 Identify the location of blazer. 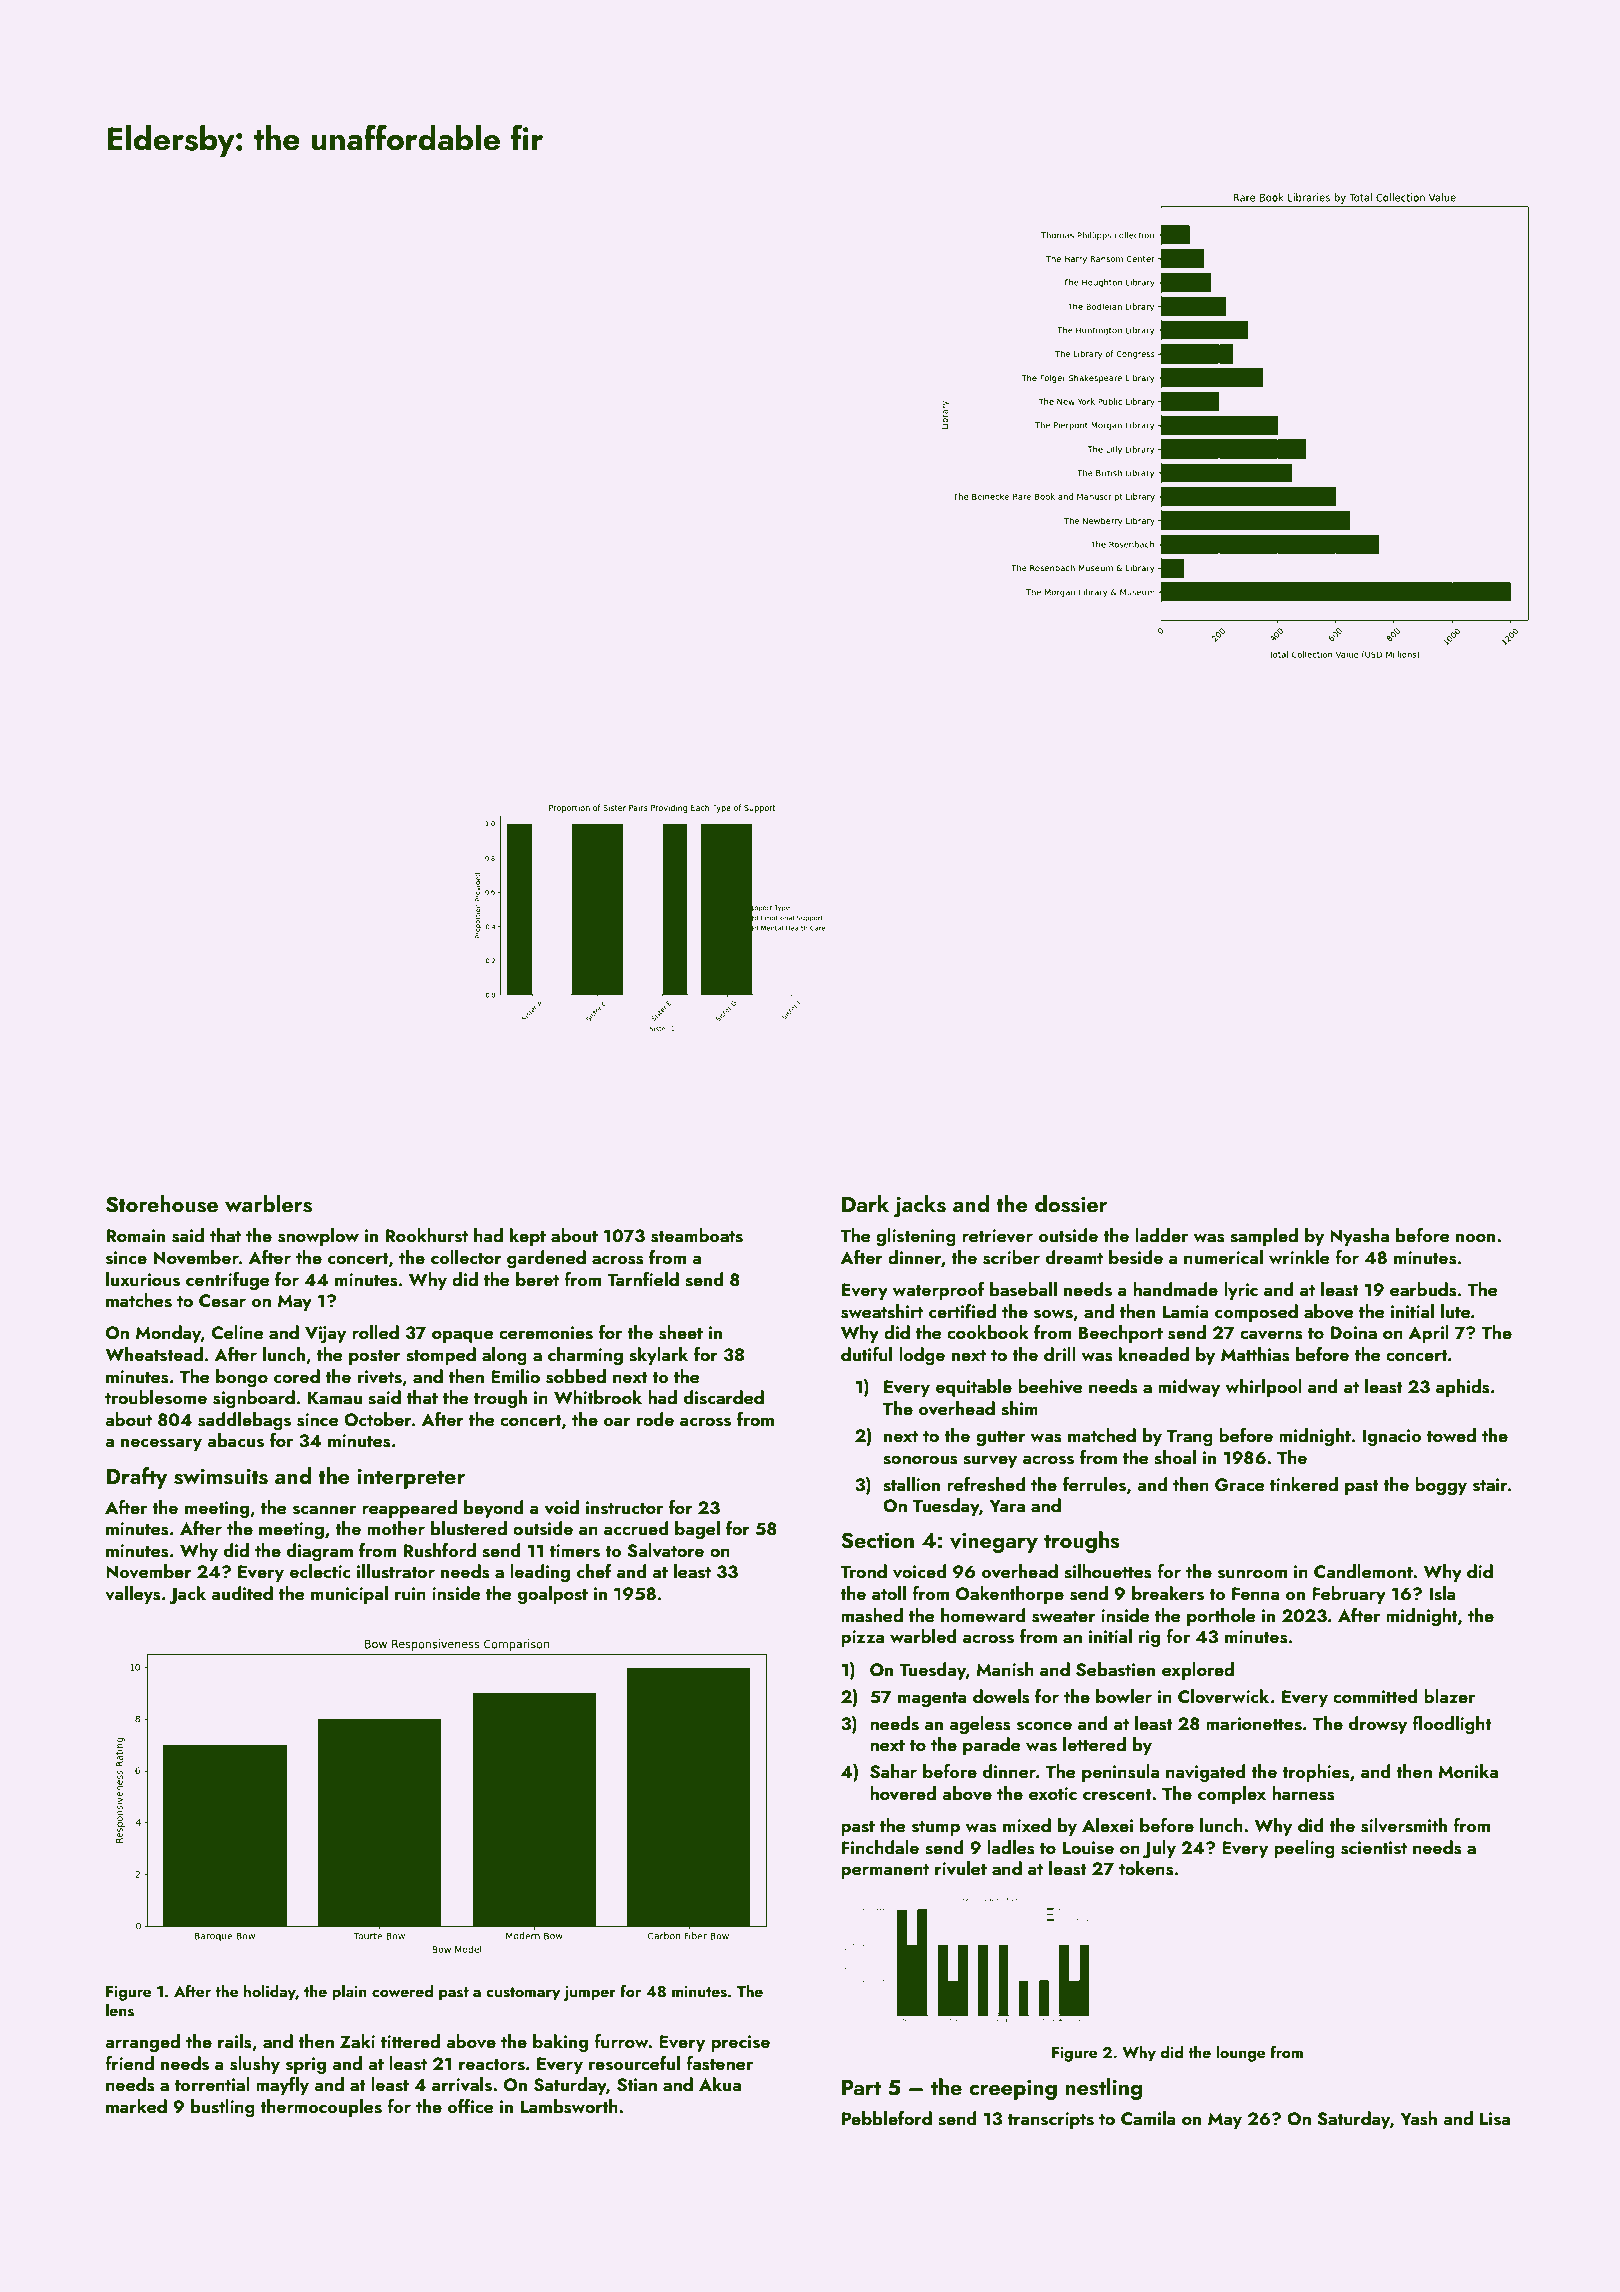
(1449, 1696).
